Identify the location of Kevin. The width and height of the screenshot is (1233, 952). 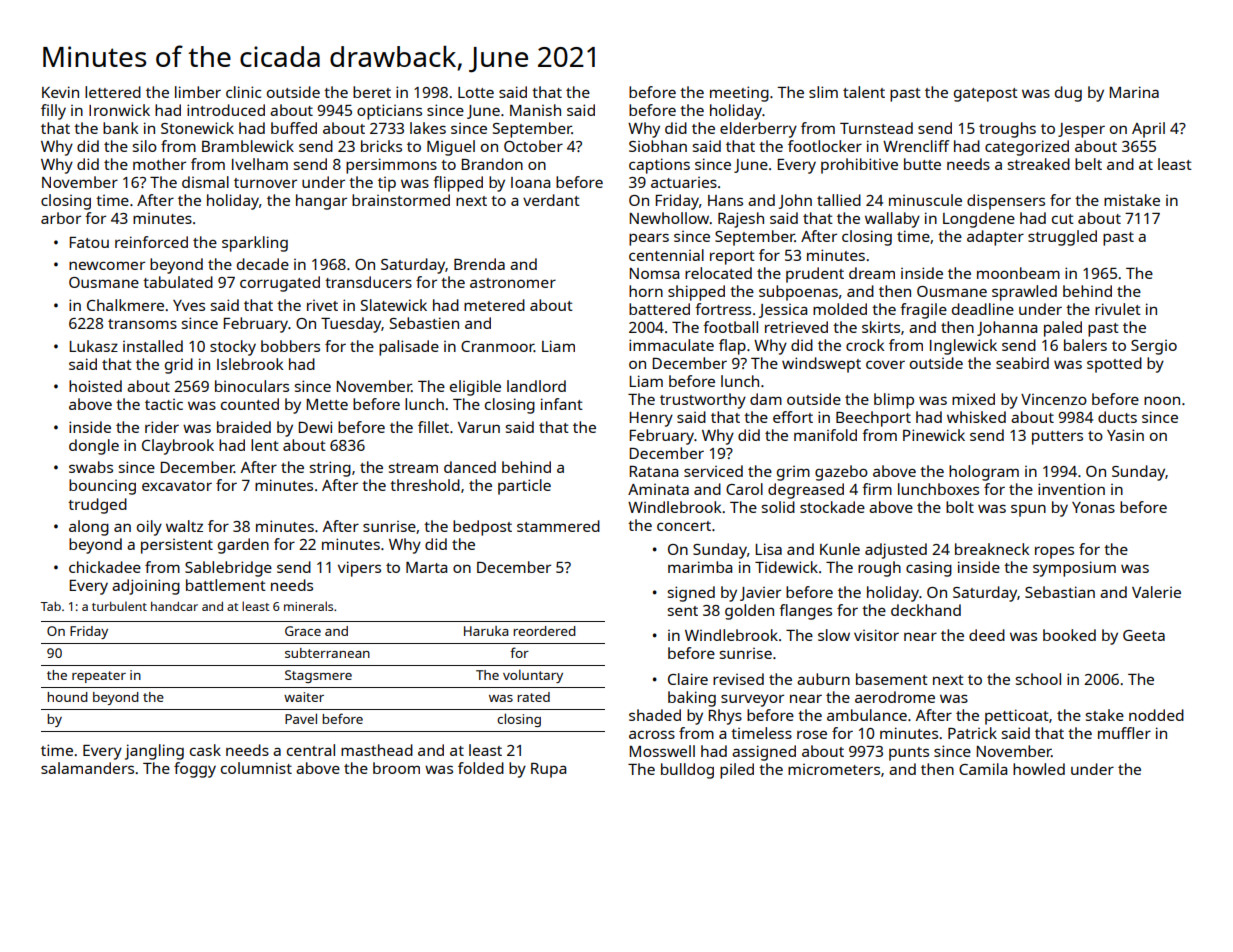
(60, 92).
